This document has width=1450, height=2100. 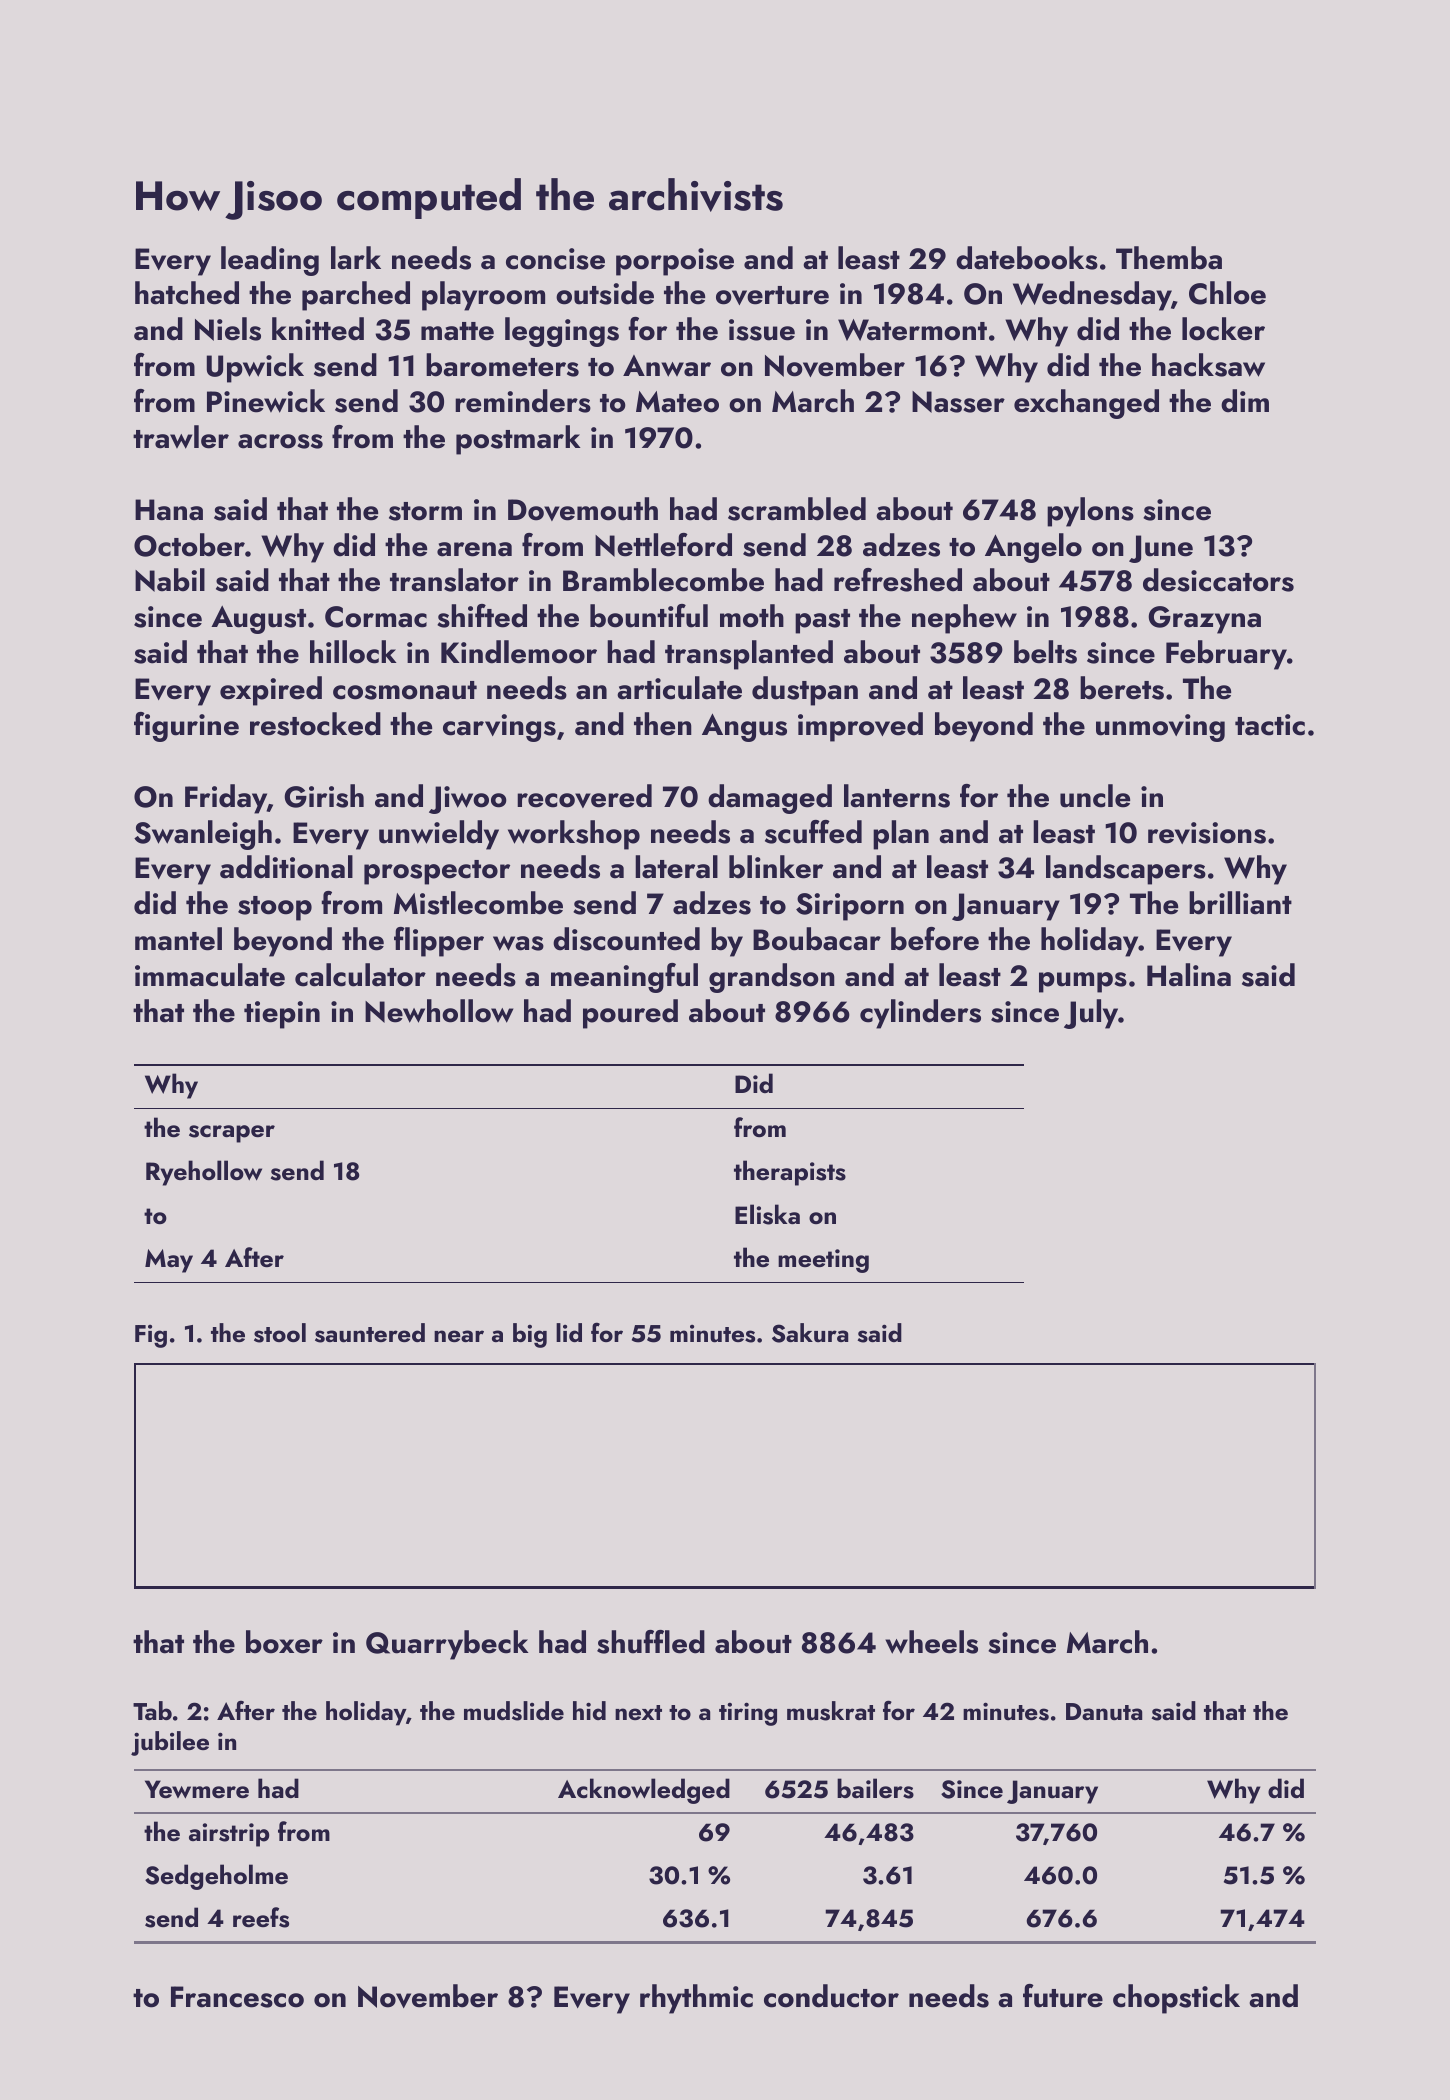 What do you see at coordinates (228, 329) in the document?
I see `Niels` at bounding box center [228, 329].
